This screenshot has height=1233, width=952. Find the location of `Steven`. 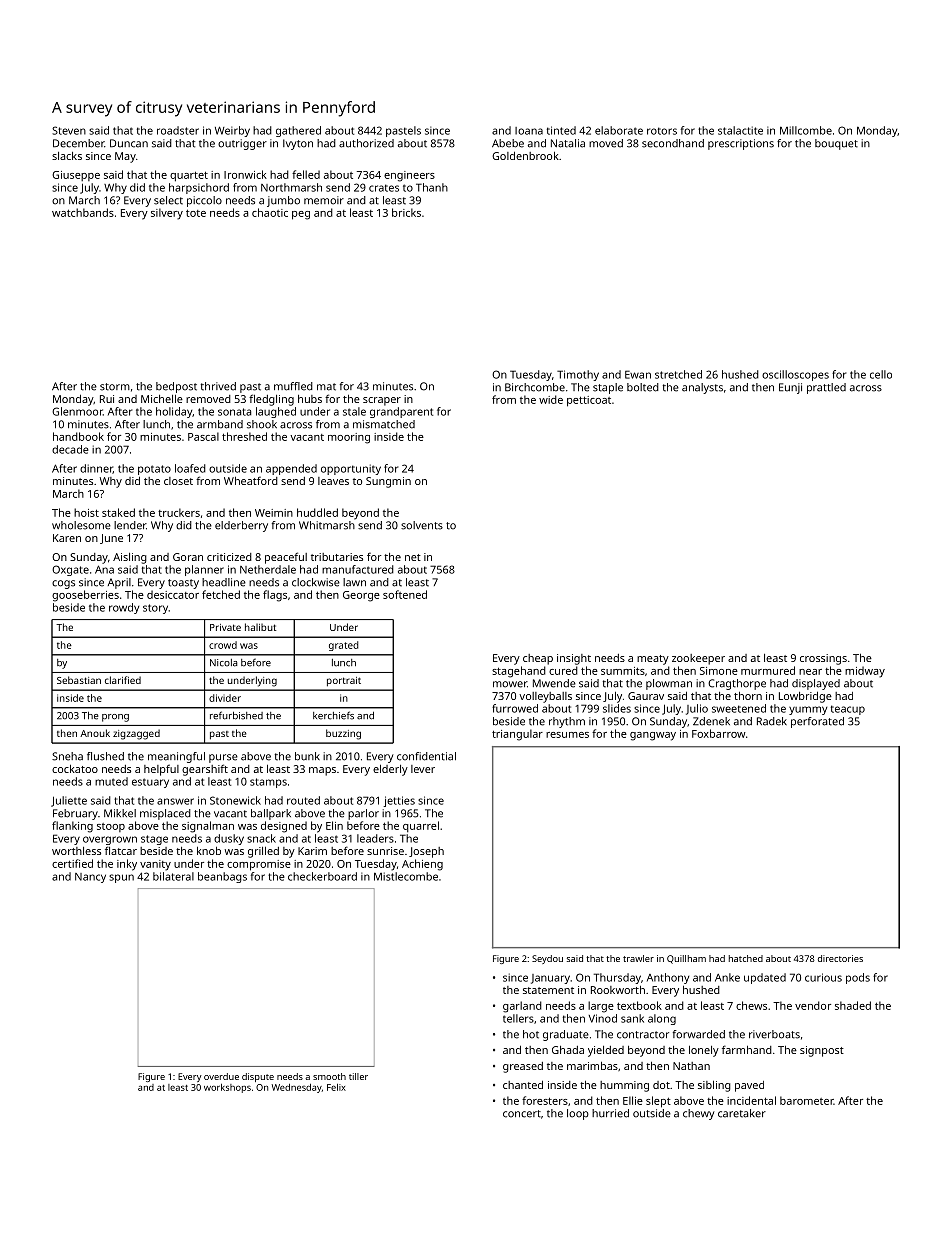

Steven is located at coordinates (69, 130).
